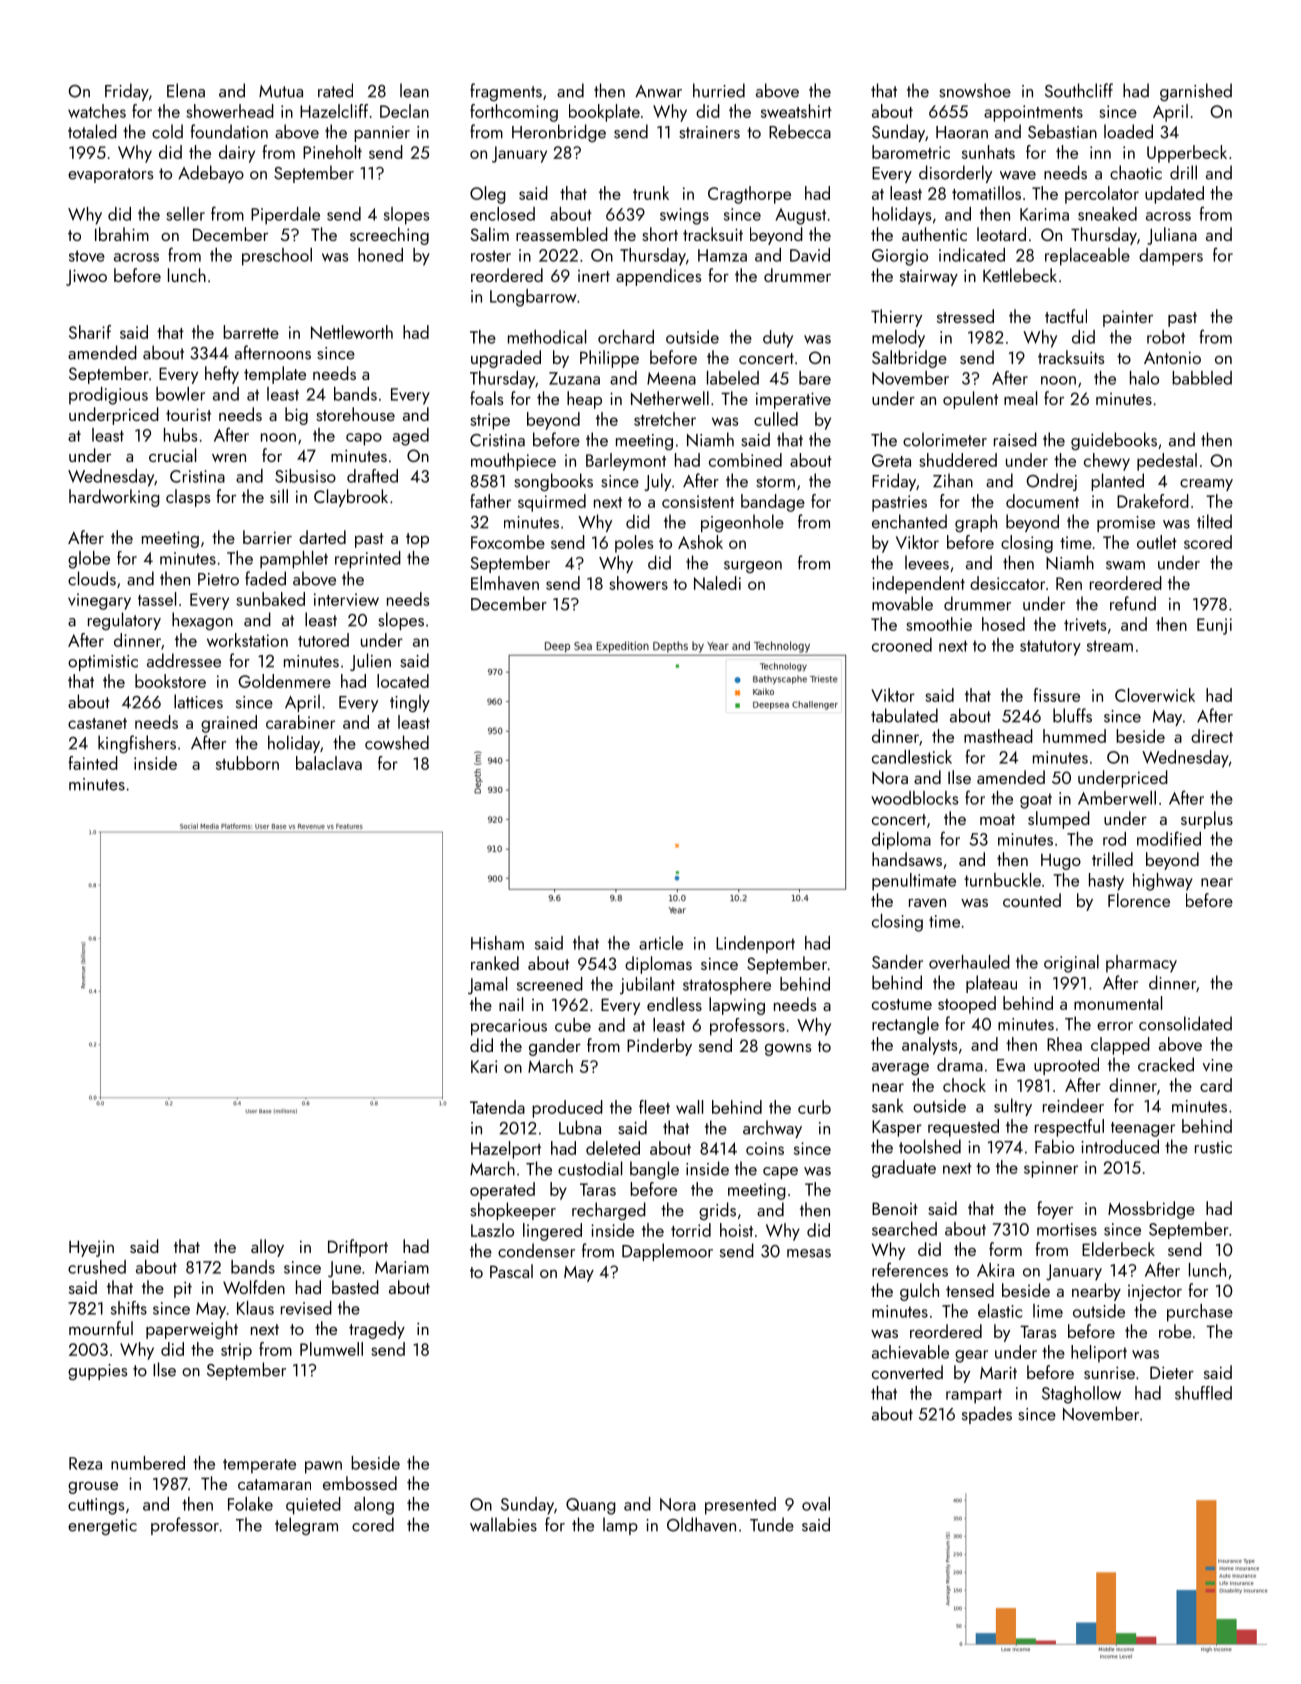  Describe the element at coordinates (1196, 92) in the screenshot. I see `garnished` at that location.
